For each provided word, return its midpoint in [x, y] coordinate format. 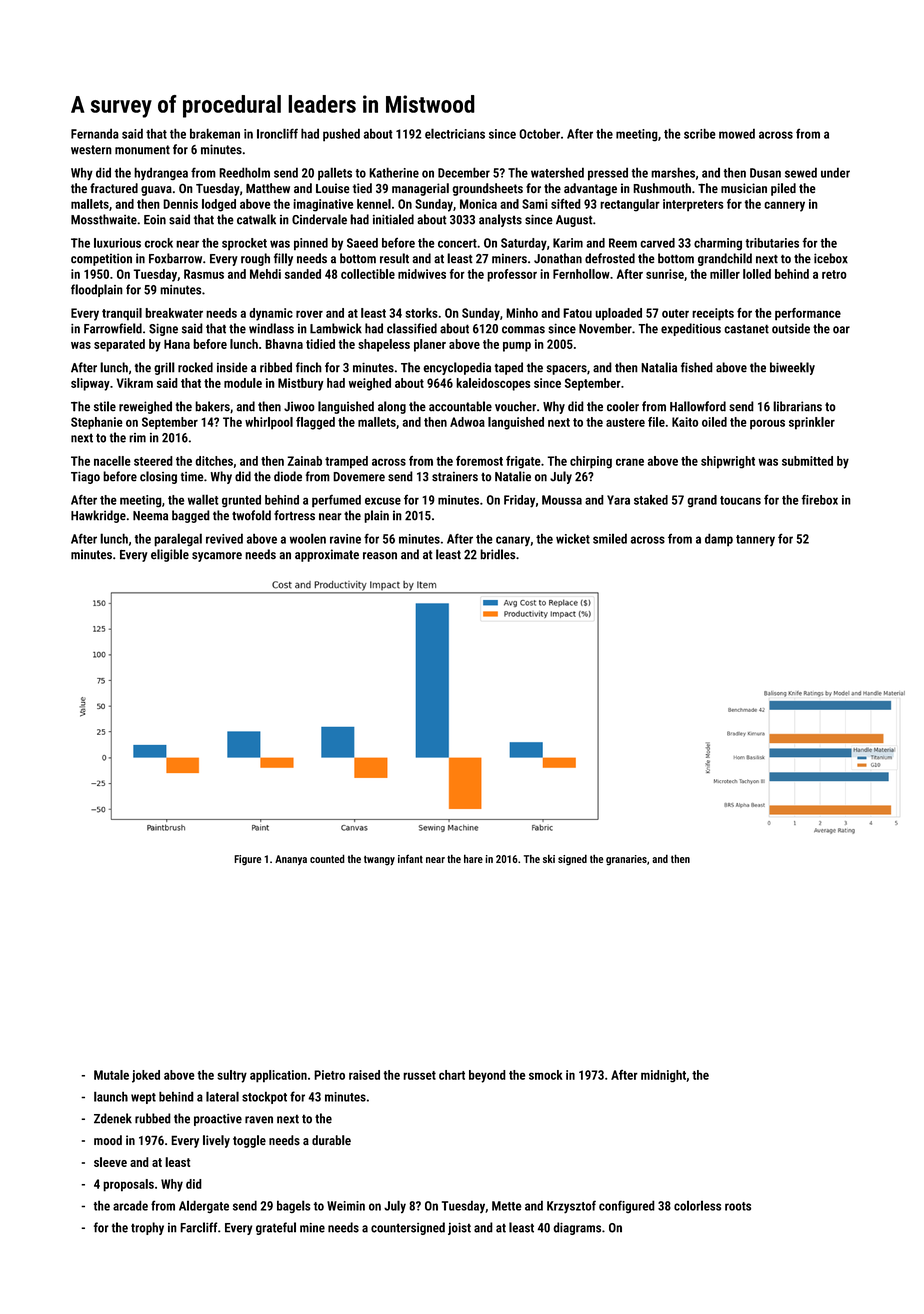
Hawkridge [98, 516]
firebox [819, 500]
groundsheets [487, 189]
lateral [222, 1096]
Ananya [291, 860]
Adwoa [467, 422]
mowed [737, 134]
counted [327, 858]
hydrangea [161, 174]
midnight [663, 1076]
